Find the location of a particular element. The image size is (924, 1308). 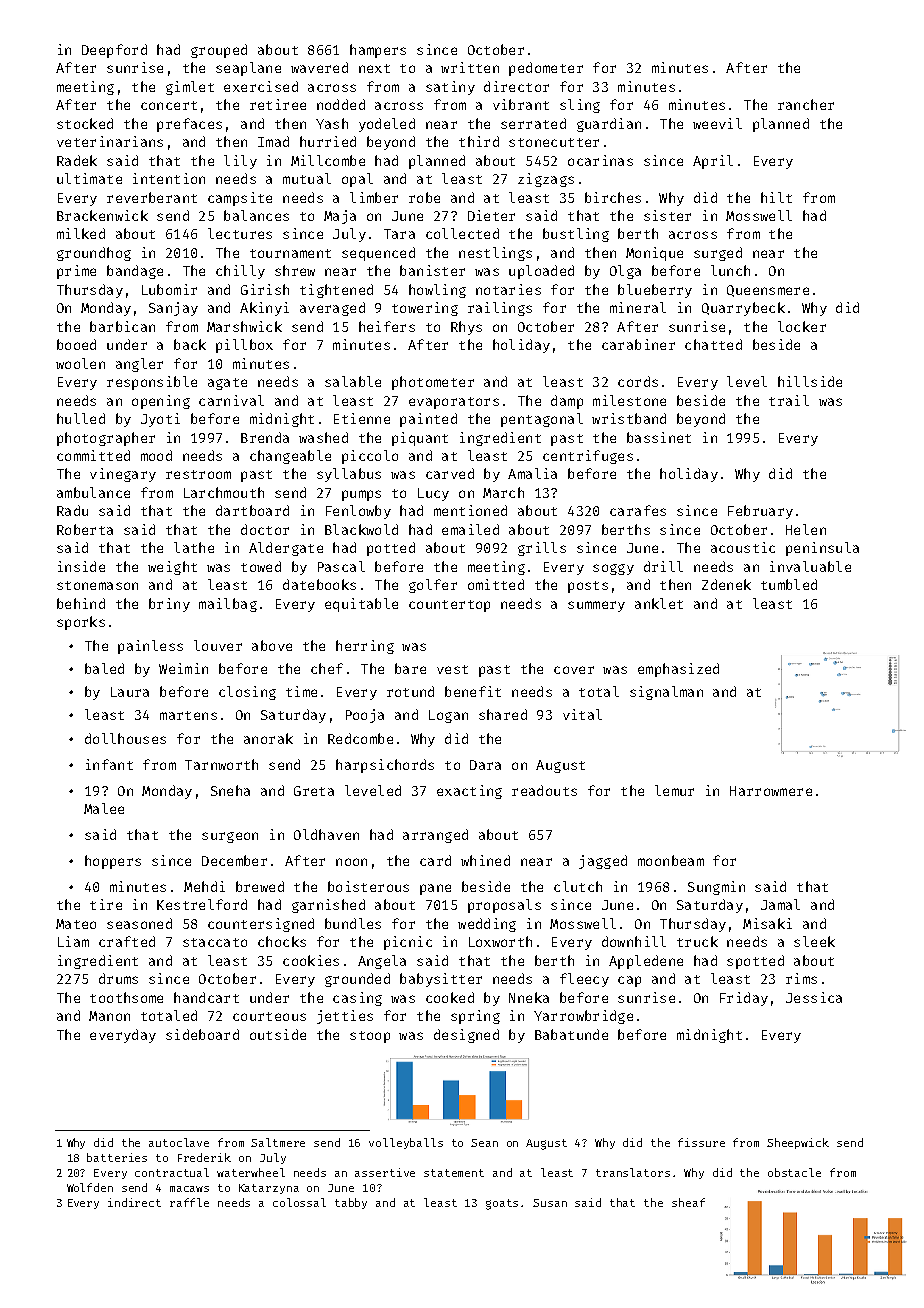

bassinet is located at coordinates (659, 437).
